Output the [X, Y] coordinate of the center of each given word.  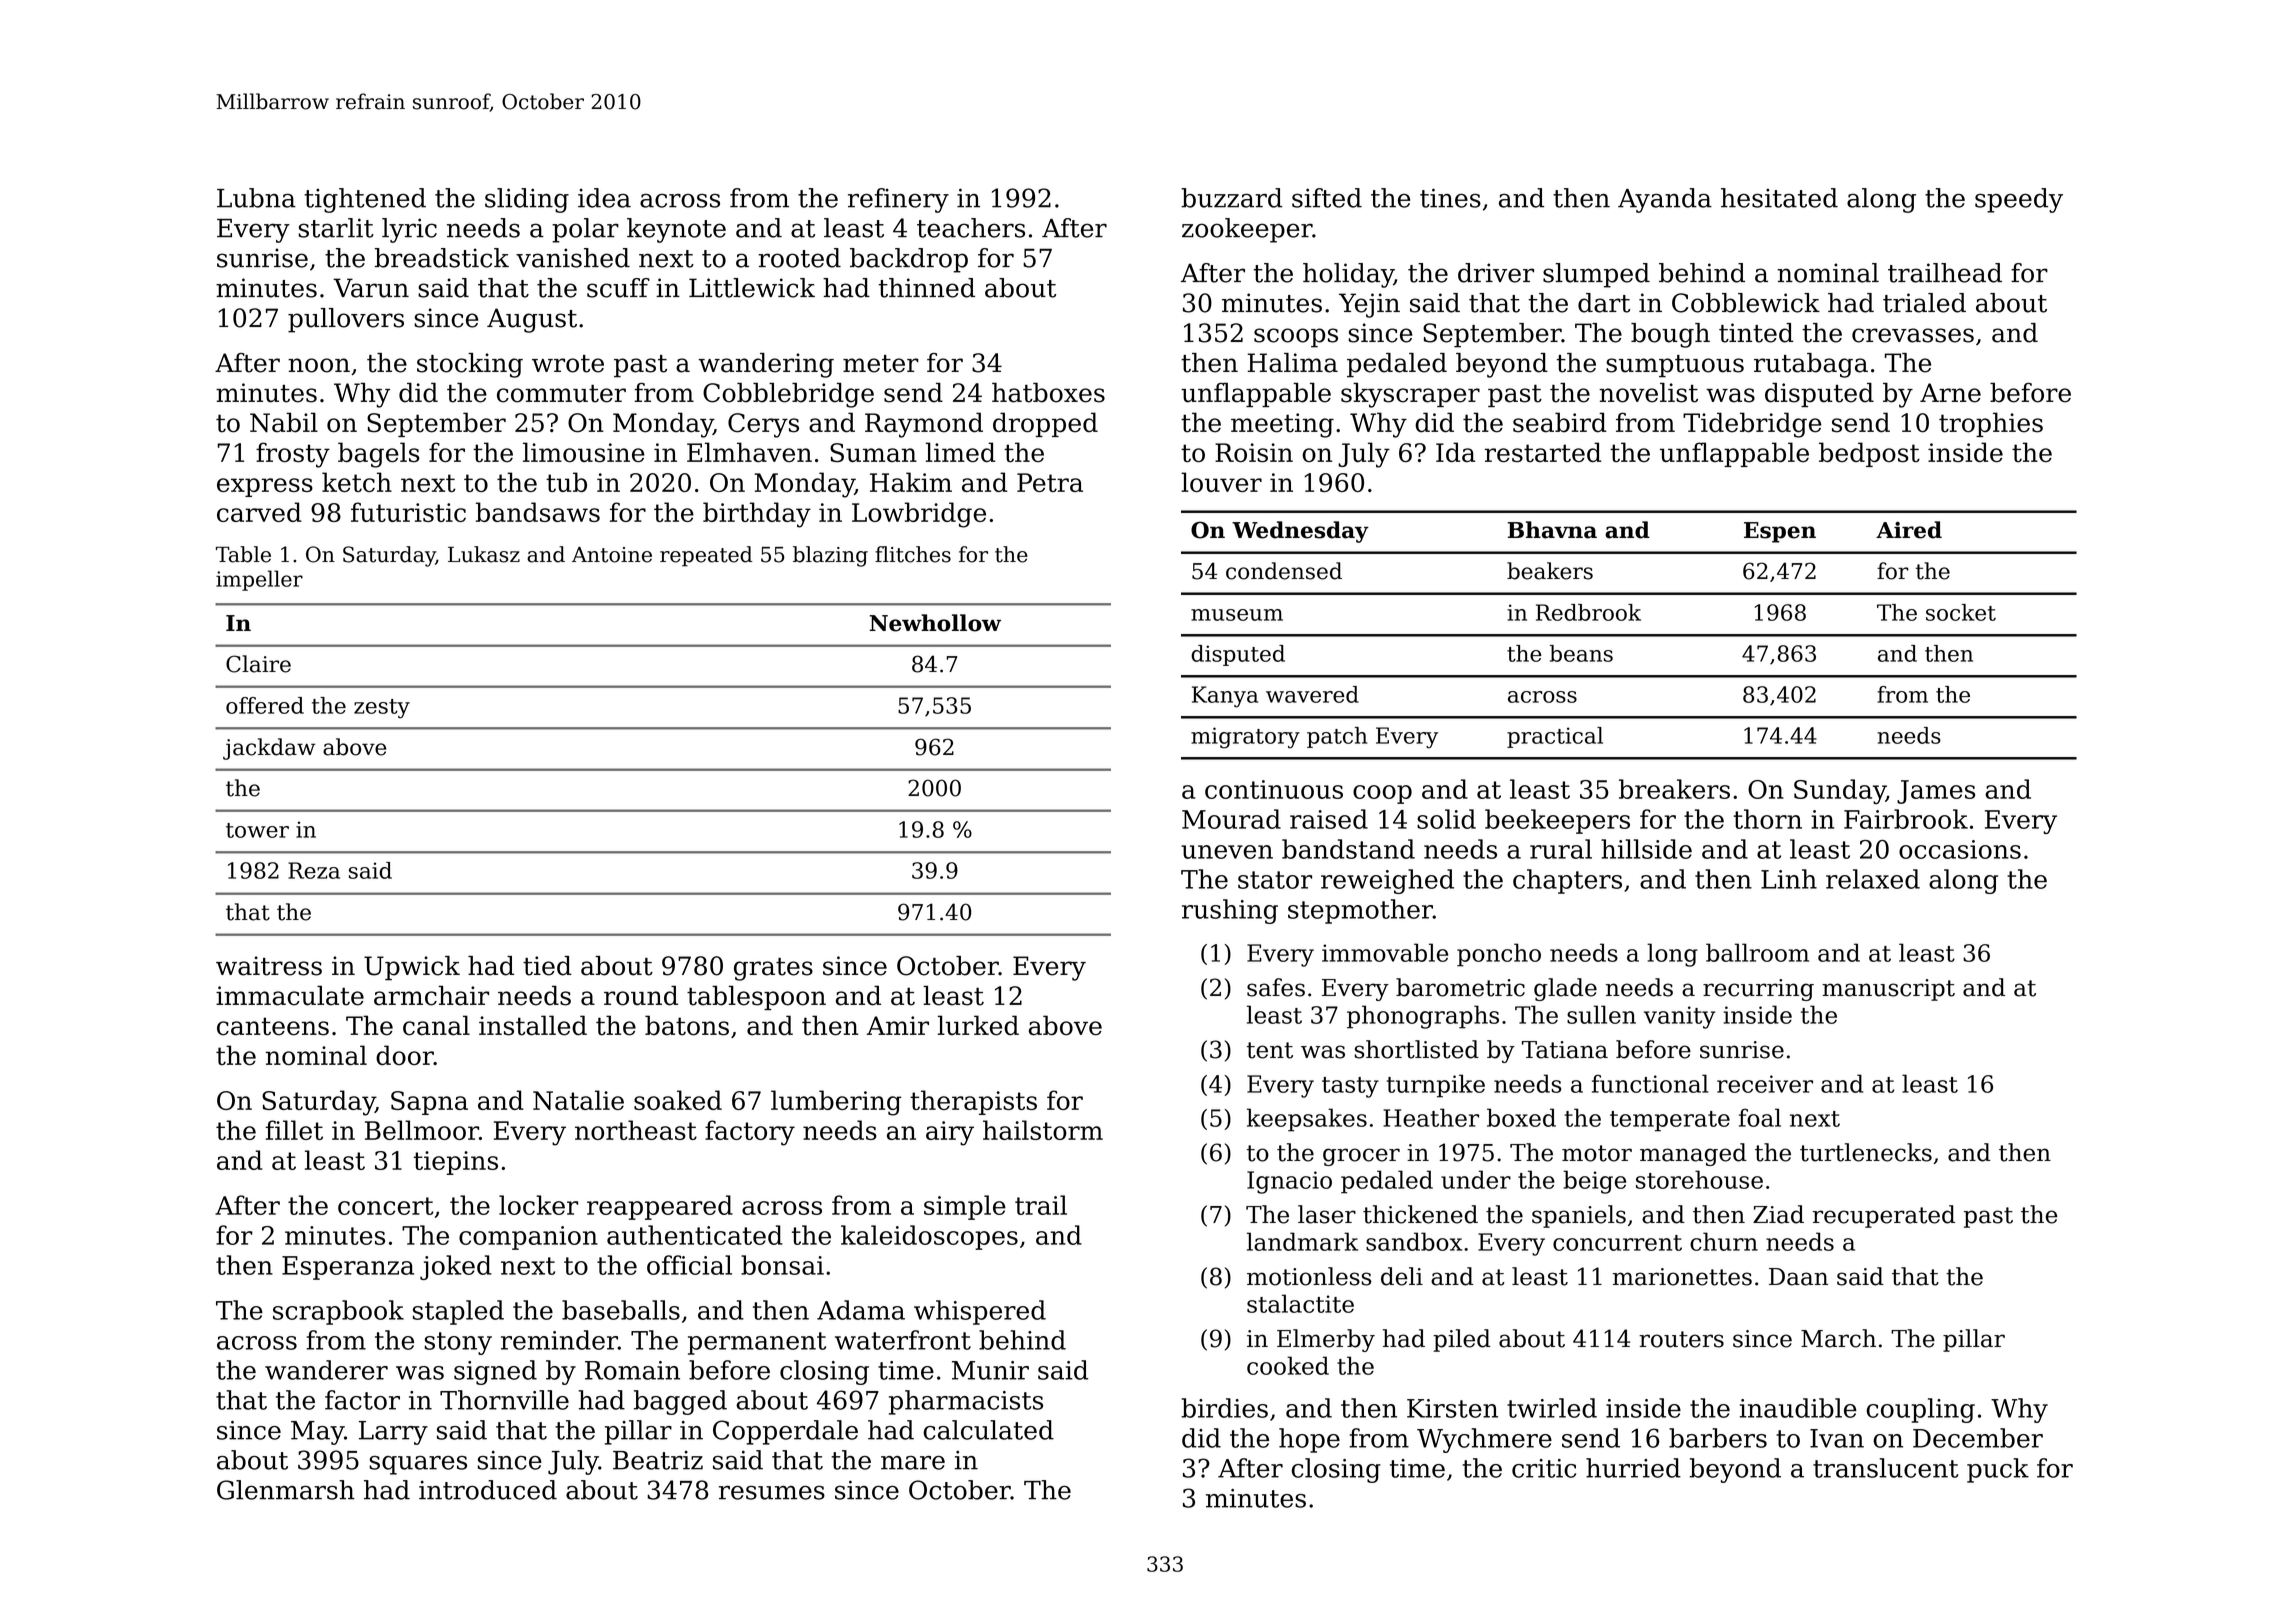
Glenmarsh [286, 1490]
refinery [898, 200]
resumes [772, 1492]
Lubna [256, 198]
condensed [1284, 571]
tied [547, 966]
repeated [706, 556]
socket [1961, 612]
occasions [1960, 849]
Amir [898, 1025]
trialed [1924, 303]
